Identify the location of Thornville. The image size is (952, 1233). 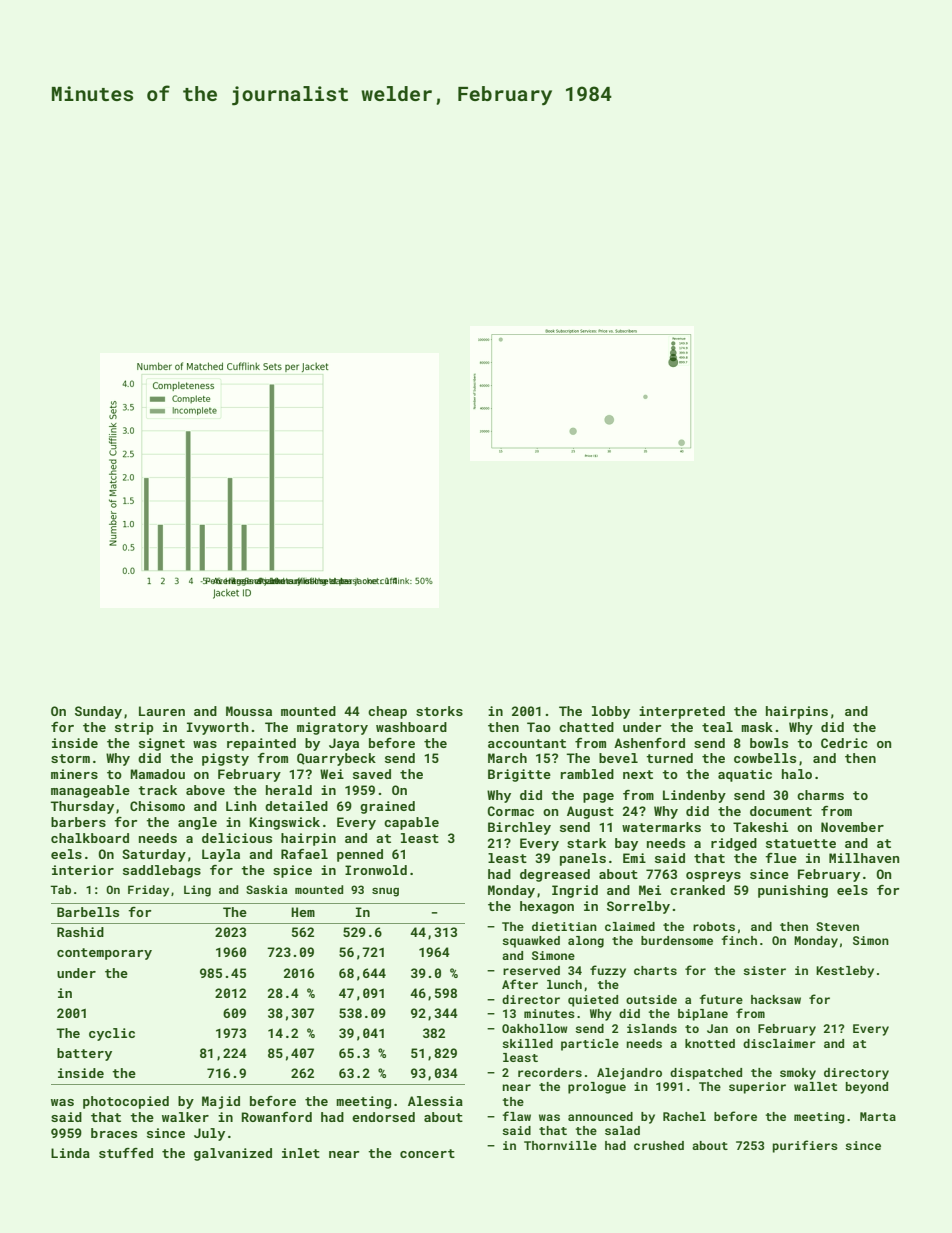
(560, 1145).
